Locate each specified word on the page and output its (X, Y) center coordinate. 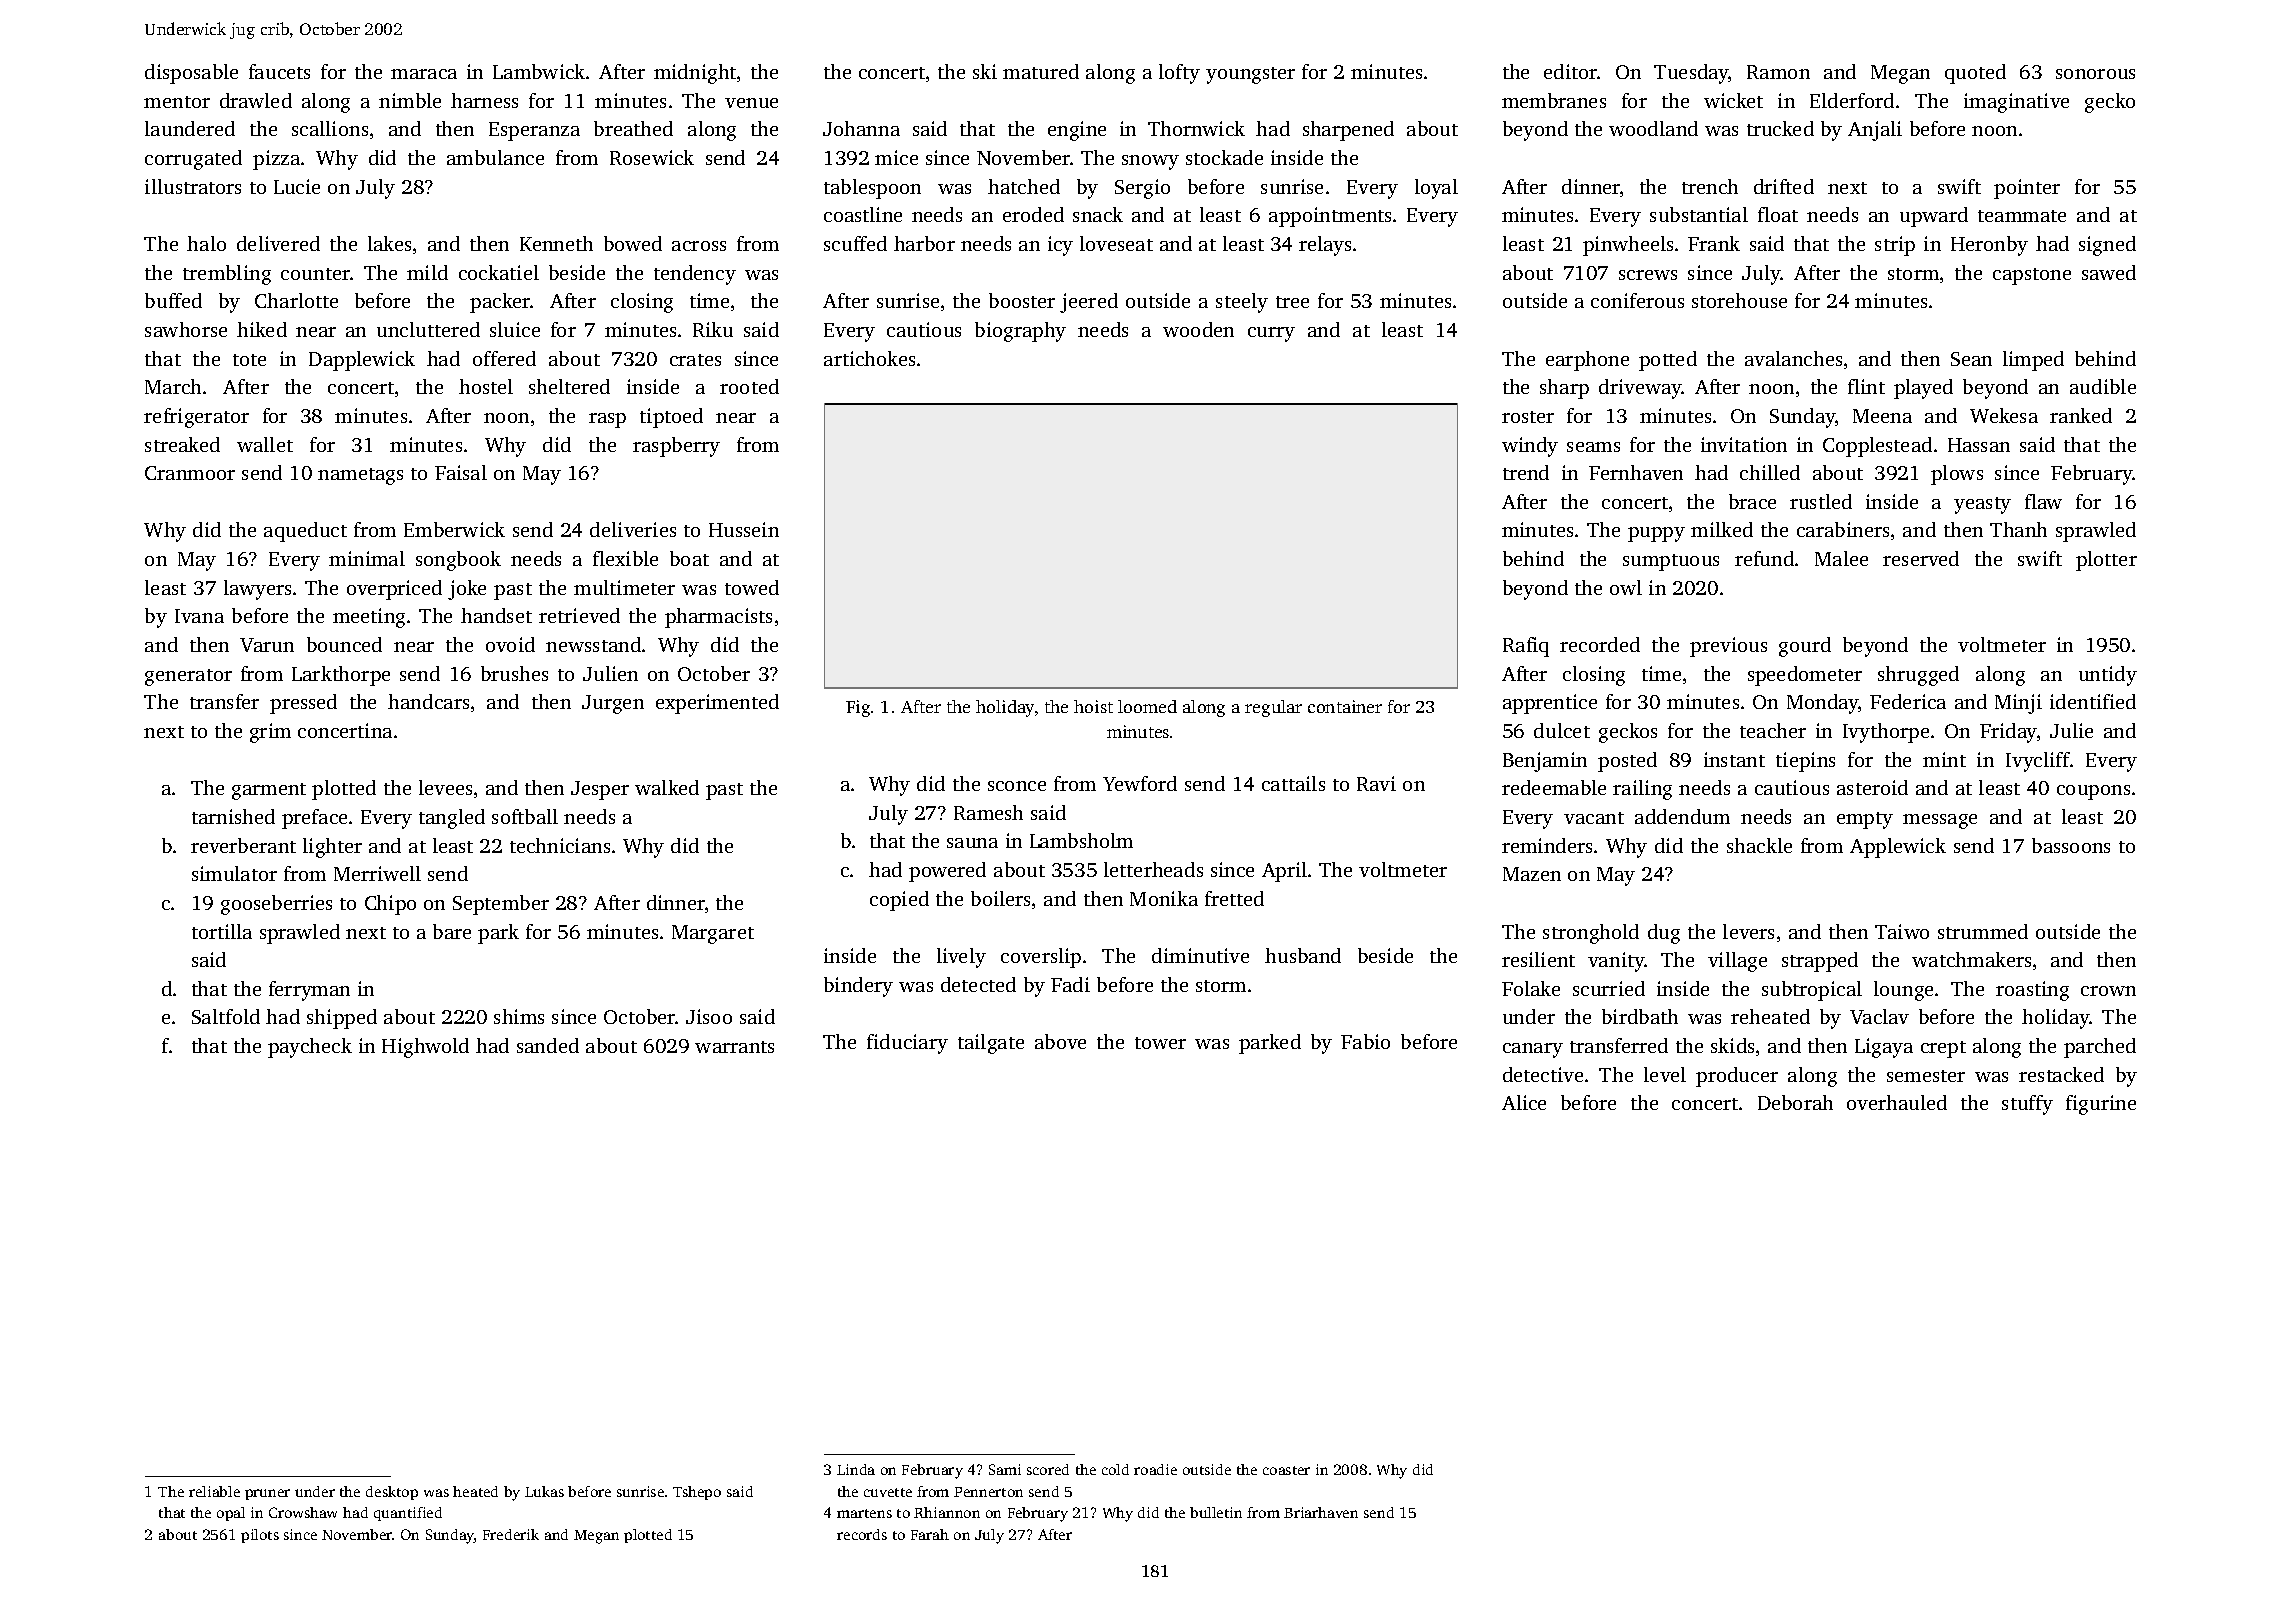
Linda (856, 1469)
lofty (1179, 74)
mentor (177, 102)
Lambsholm (1081, 840)
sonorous (2095, 74)
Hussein (744, 529)
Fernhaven (1636, 472)
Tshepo (697, 1493)
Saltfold (226, 1016)
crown (2108, 991)
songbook (458, 561)
